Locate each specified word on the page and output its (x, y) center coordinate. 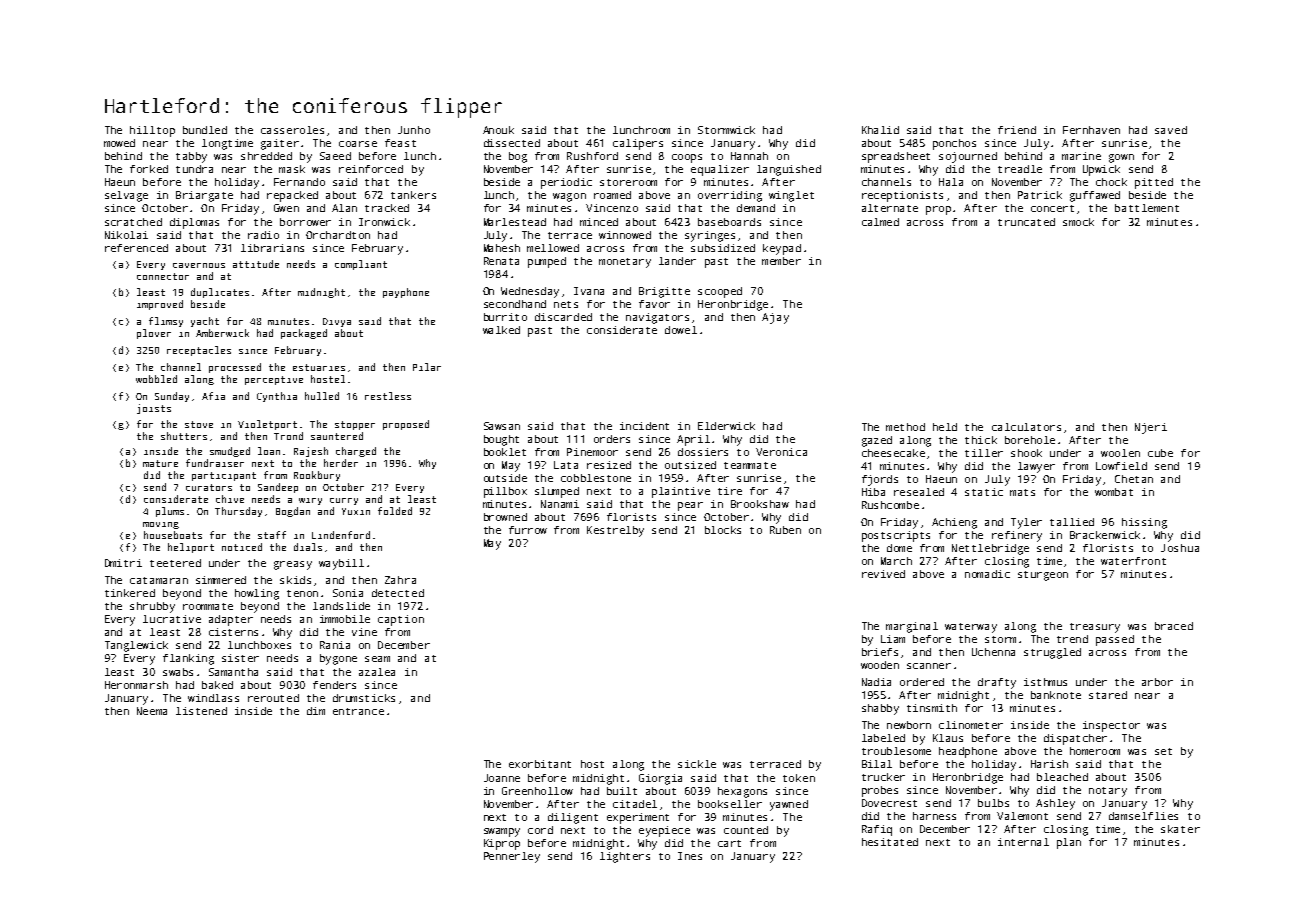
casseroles (292, 130)
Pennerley (512, 857)
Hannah (749, 156)
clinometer (971, 725)
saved (1171, 130)
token (799, 778)
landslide (341, 606)
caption (401, 620)
